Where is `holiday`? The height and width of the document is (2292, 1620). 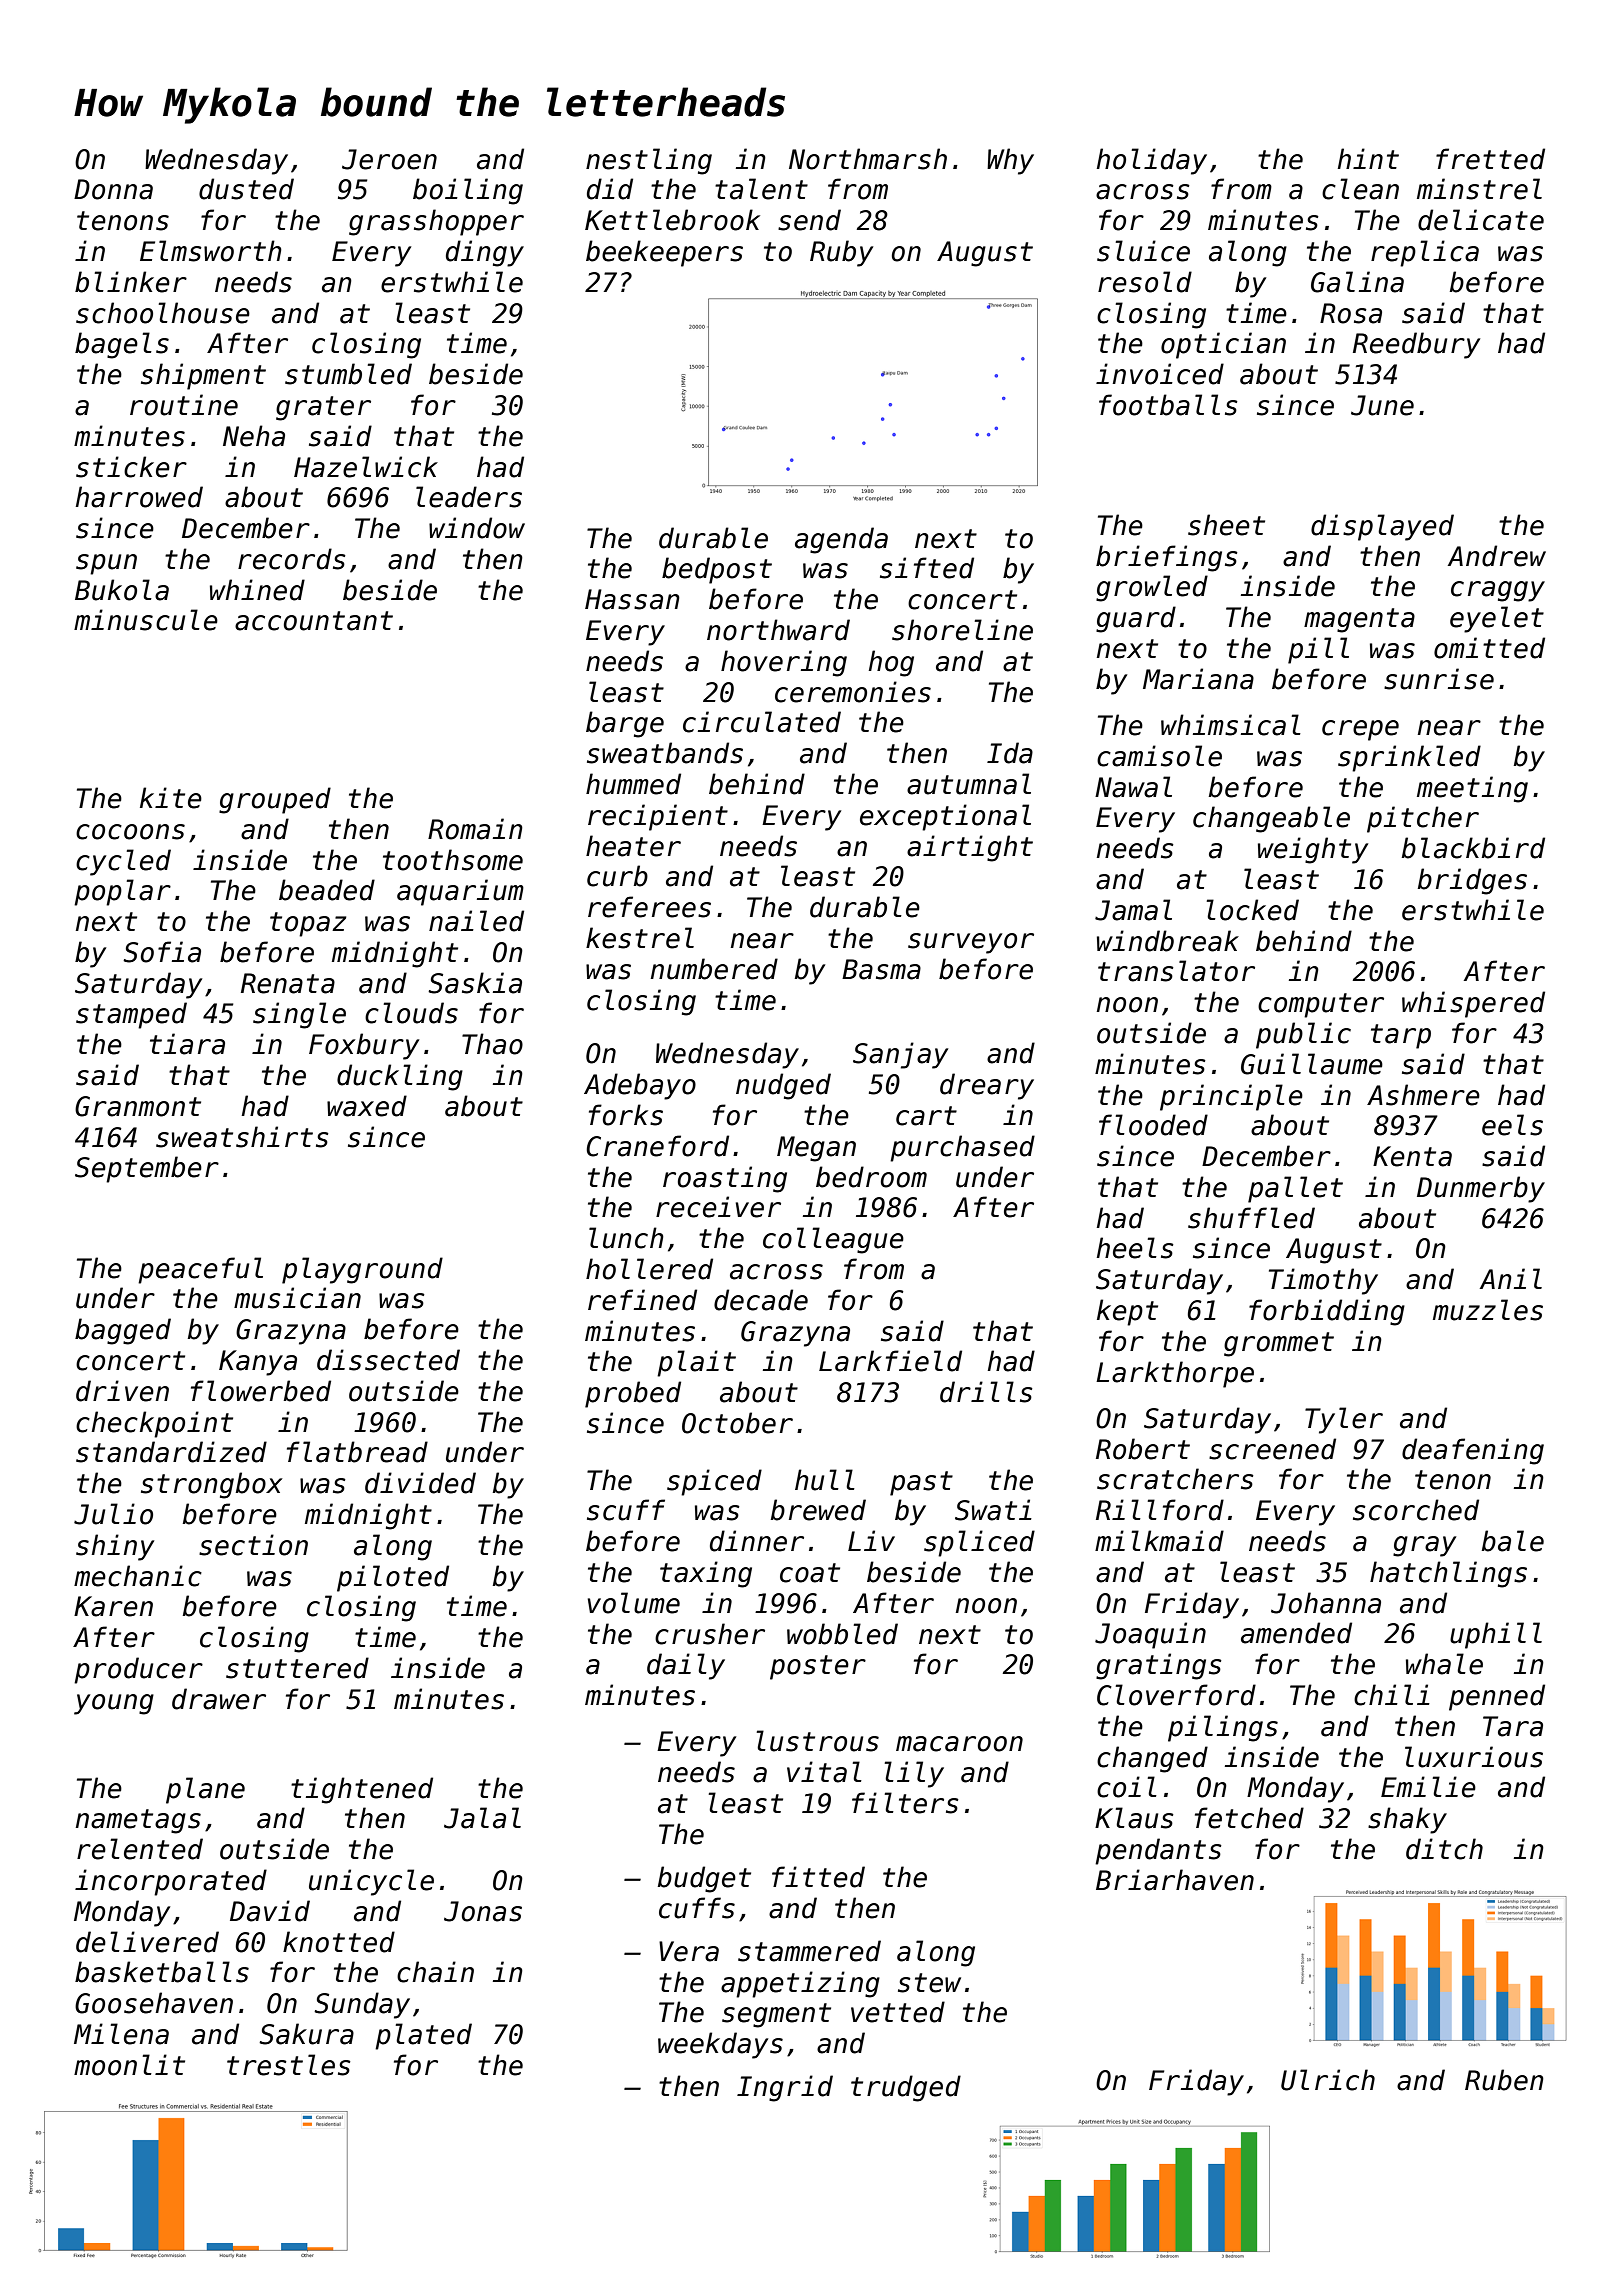
holiday is located at coordinates (1152, 161).
